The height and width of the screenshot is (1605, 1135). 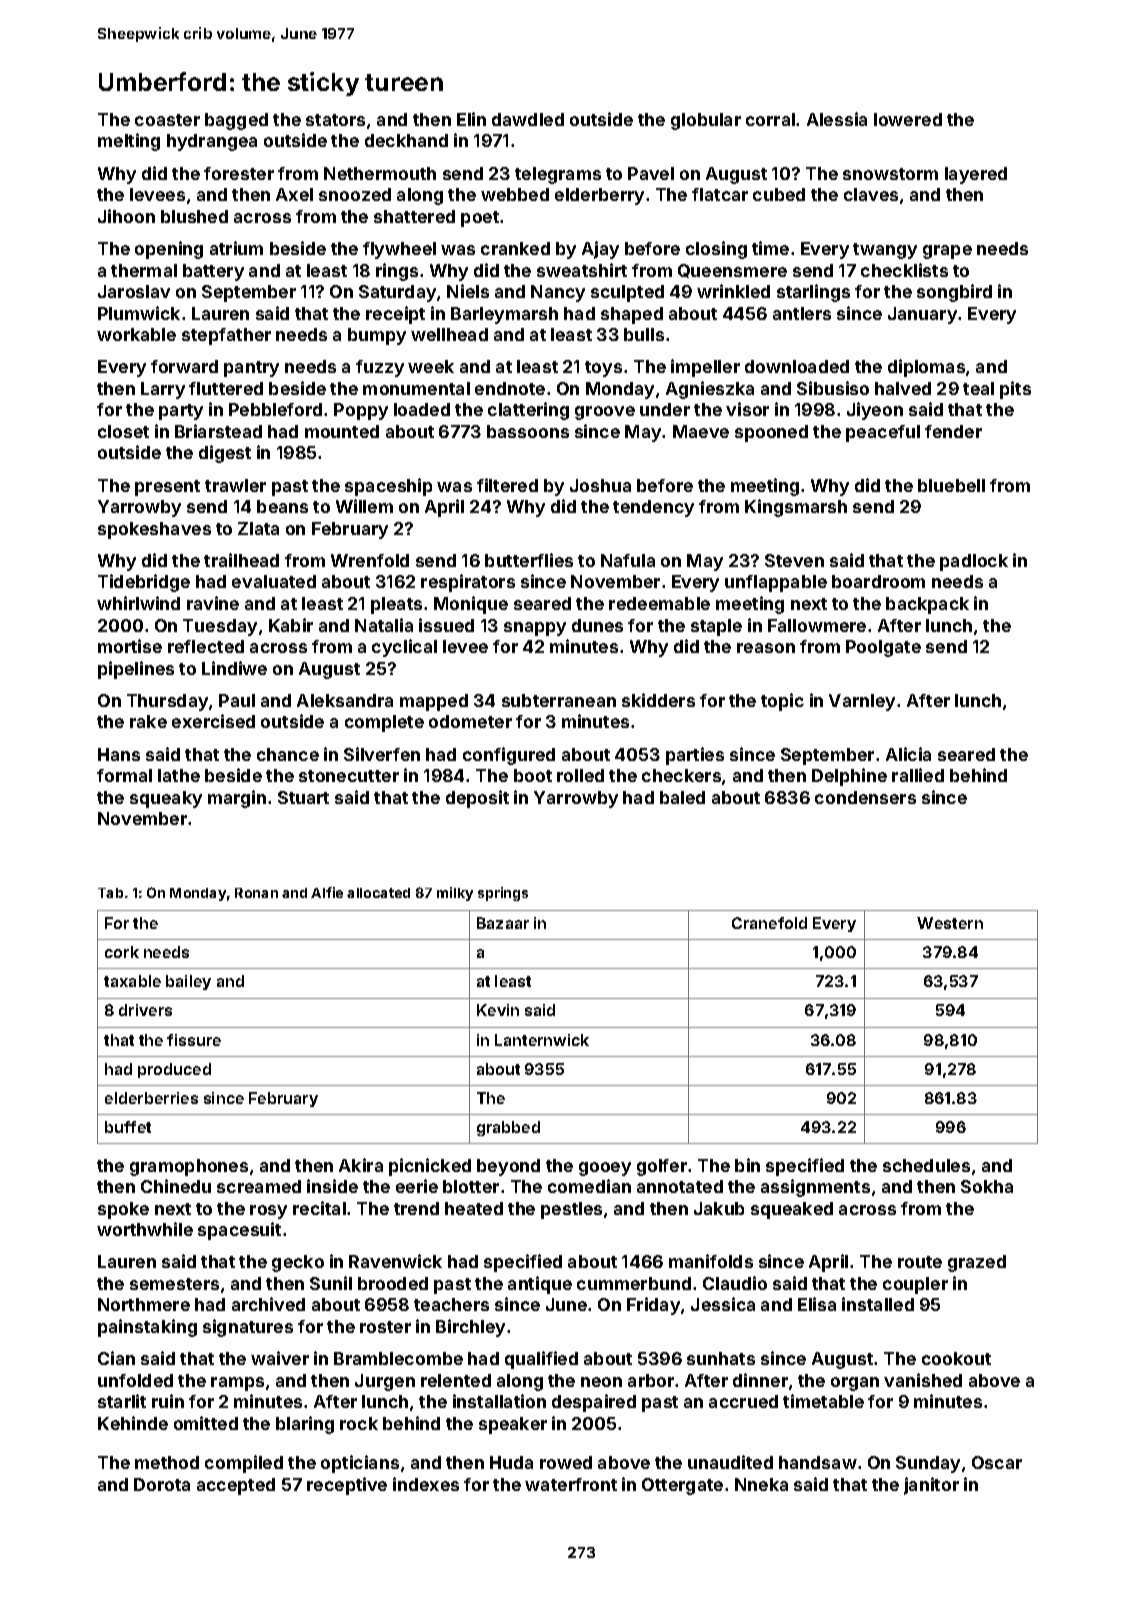 I want to click on waterfront, so click(x=571, y=1484).
